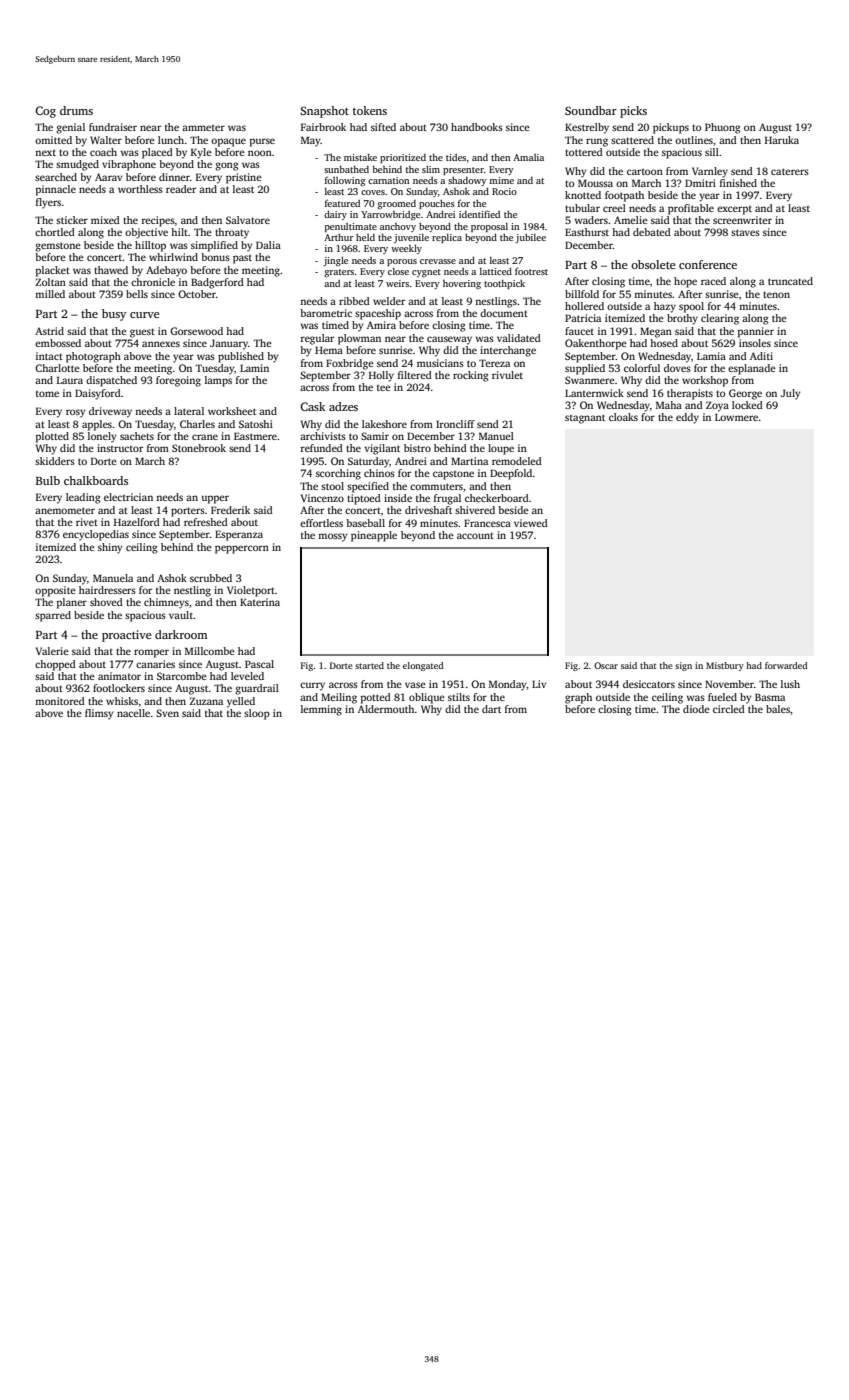 This screenshot has width=849, height=1400. What do you see at coordinates (511, 474) in the screenshot?
I see `Deepfold` at bounding box center [511, 474].
